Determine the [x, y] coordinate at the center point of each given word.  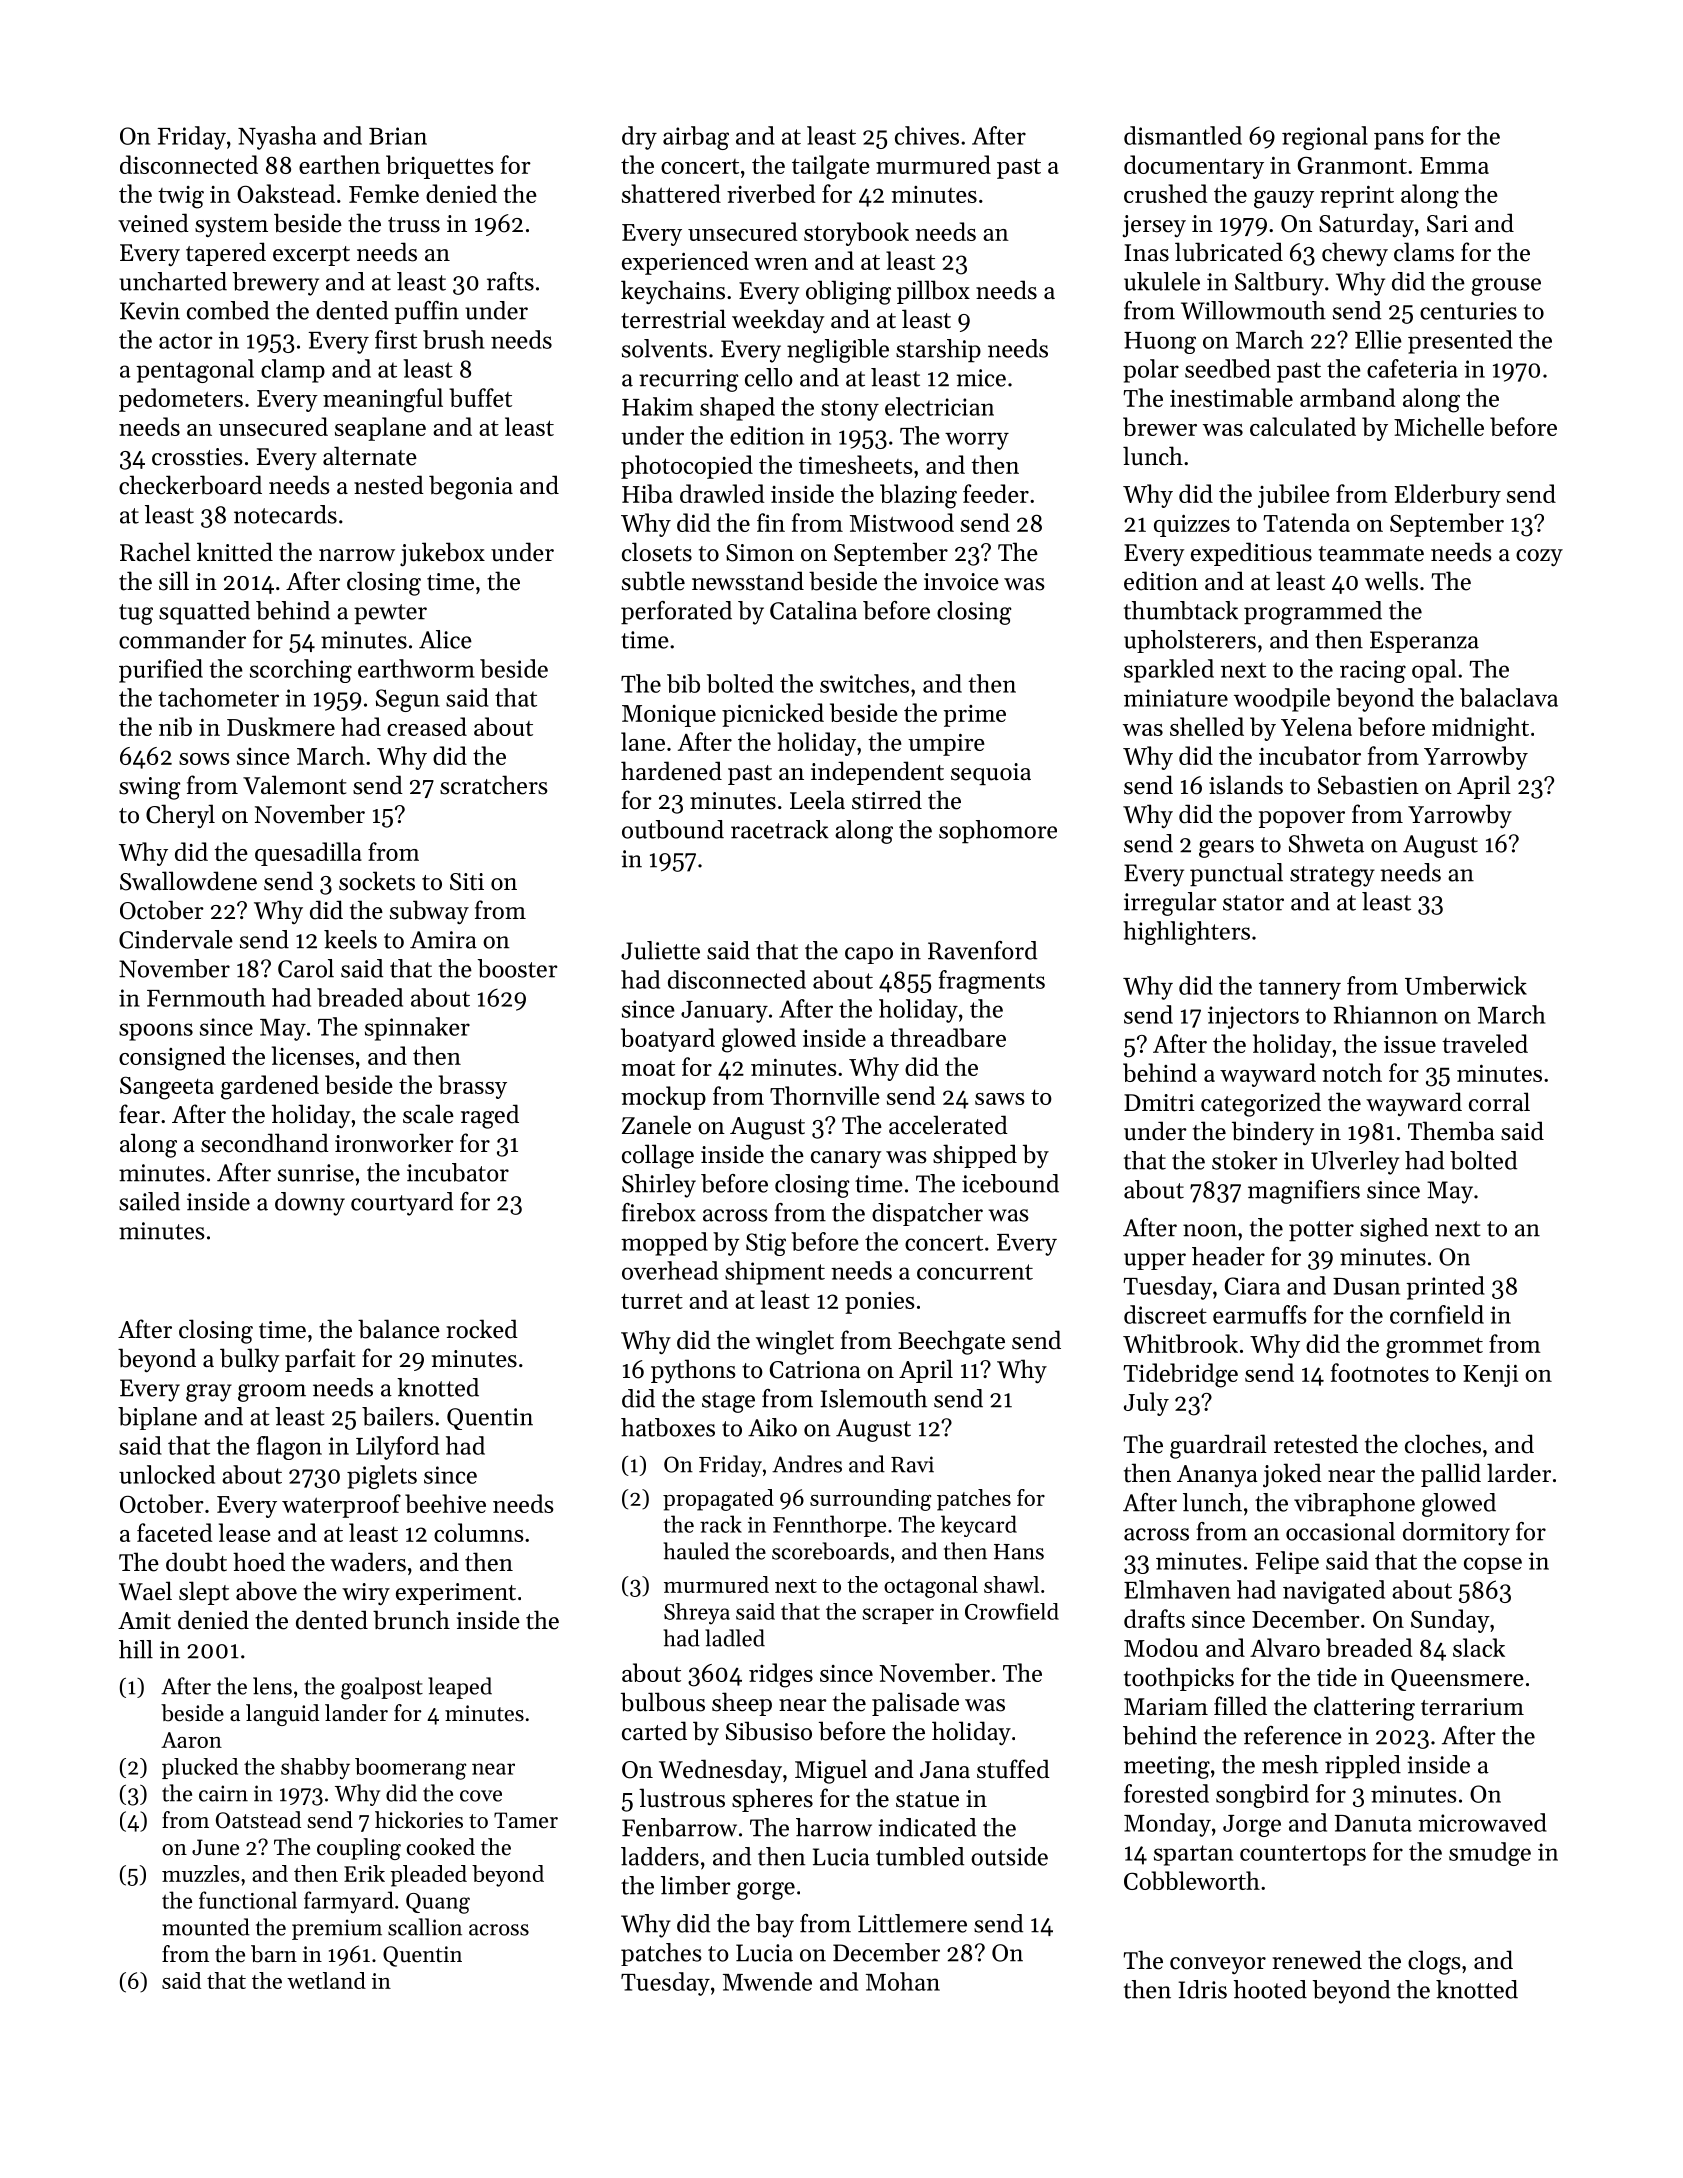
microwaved [1482, 1822]
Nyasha [277, 138]
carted [654, 1731]
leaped [460, 1688]
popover [1302, 819]
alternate [370, 456]
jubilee [1294, 496]
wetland [326, 1980]
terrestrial [673, 319]
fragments [992, 982]
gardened [270, 1087]
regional [1325, 138]
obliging [848, 292]
